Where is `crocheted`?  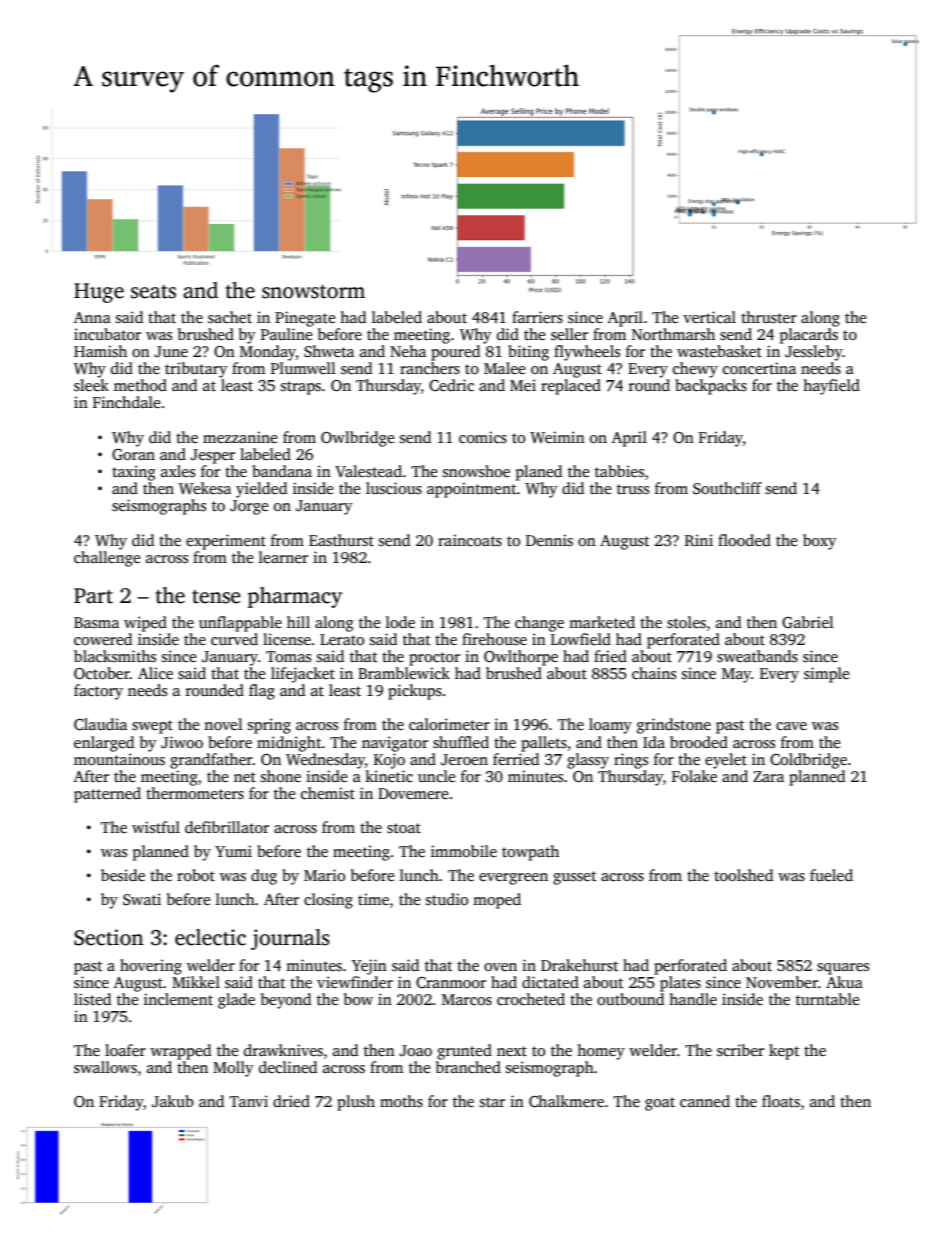
crocheted is located at coordinates (531, 999).
